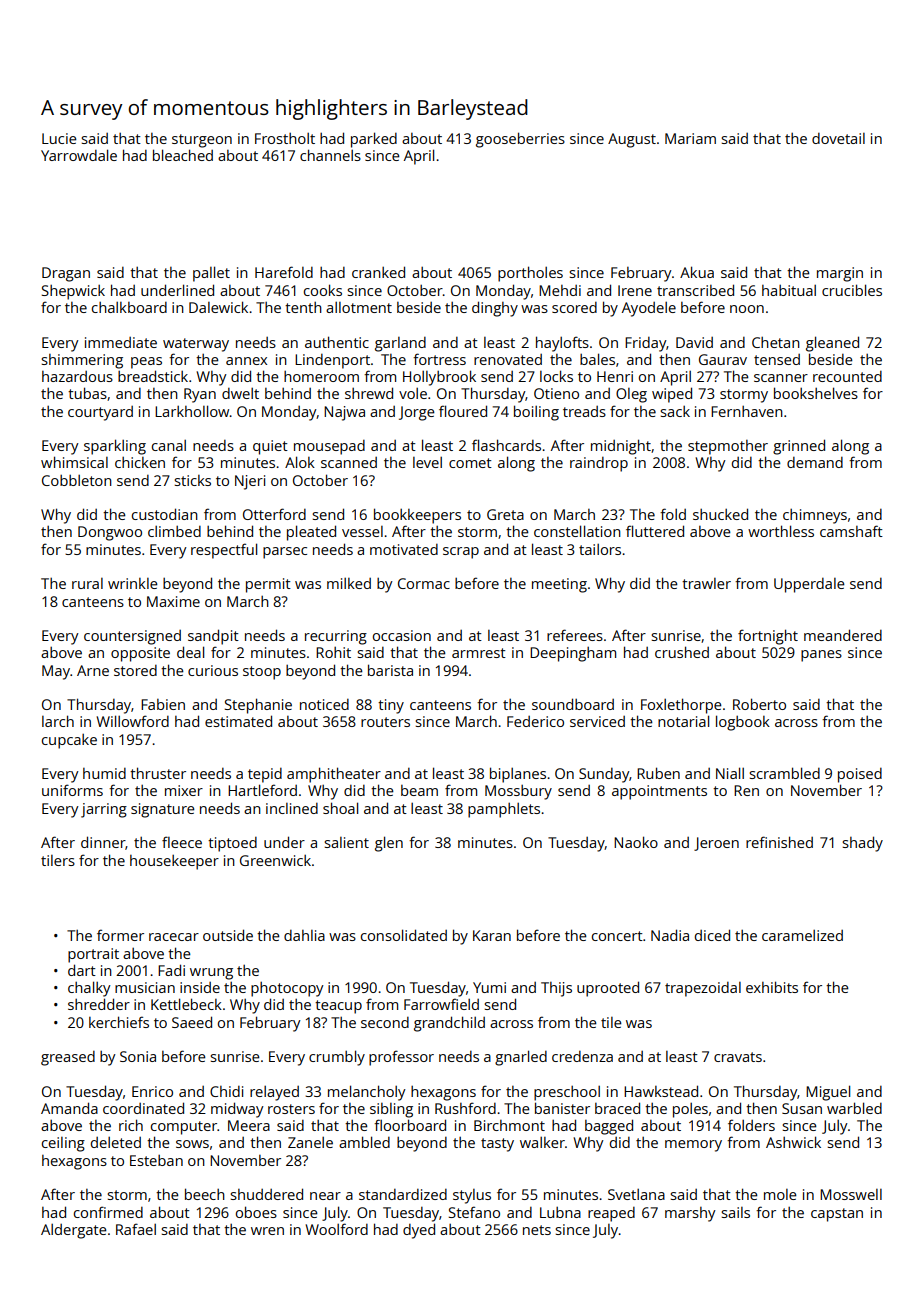 The image size is (924, 1308). I want to click on capstan, so click(837, 1215).
